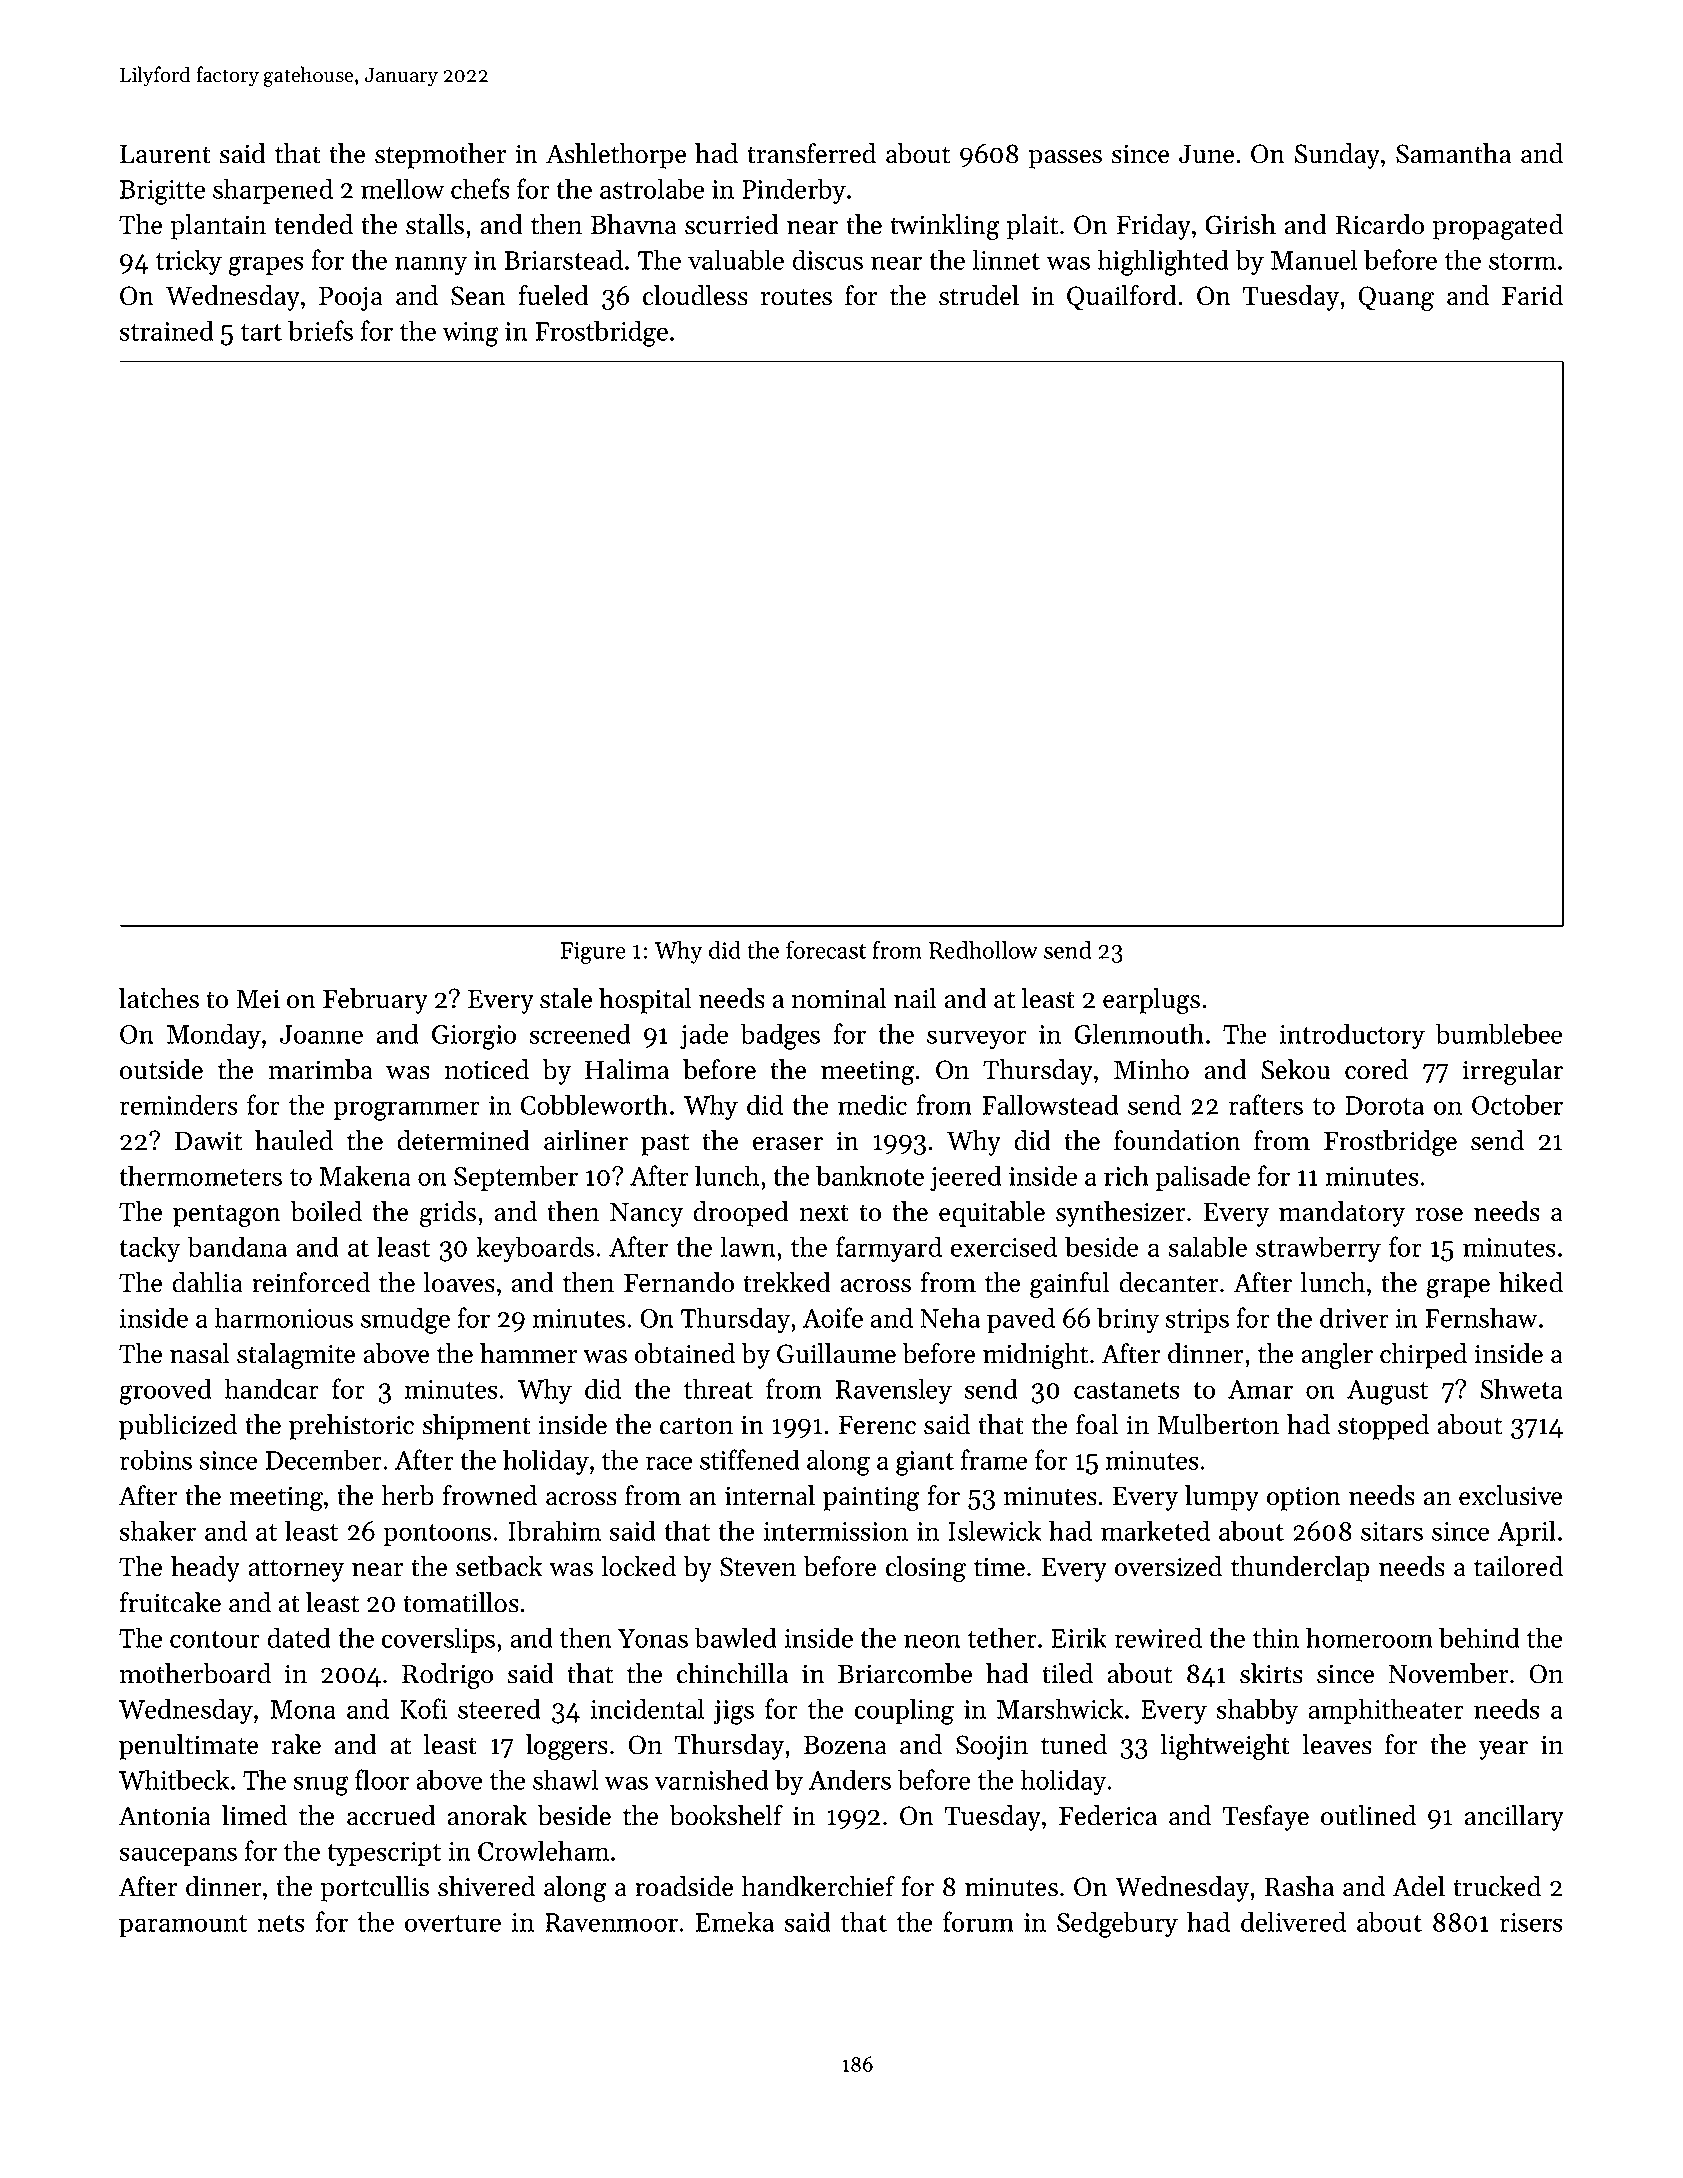 The width and height of the screenshot is (1683, 2178). What do you see at coordinates (258, 999) in the screenshot?
I see `Mei` at bounding box center [258, 999].
